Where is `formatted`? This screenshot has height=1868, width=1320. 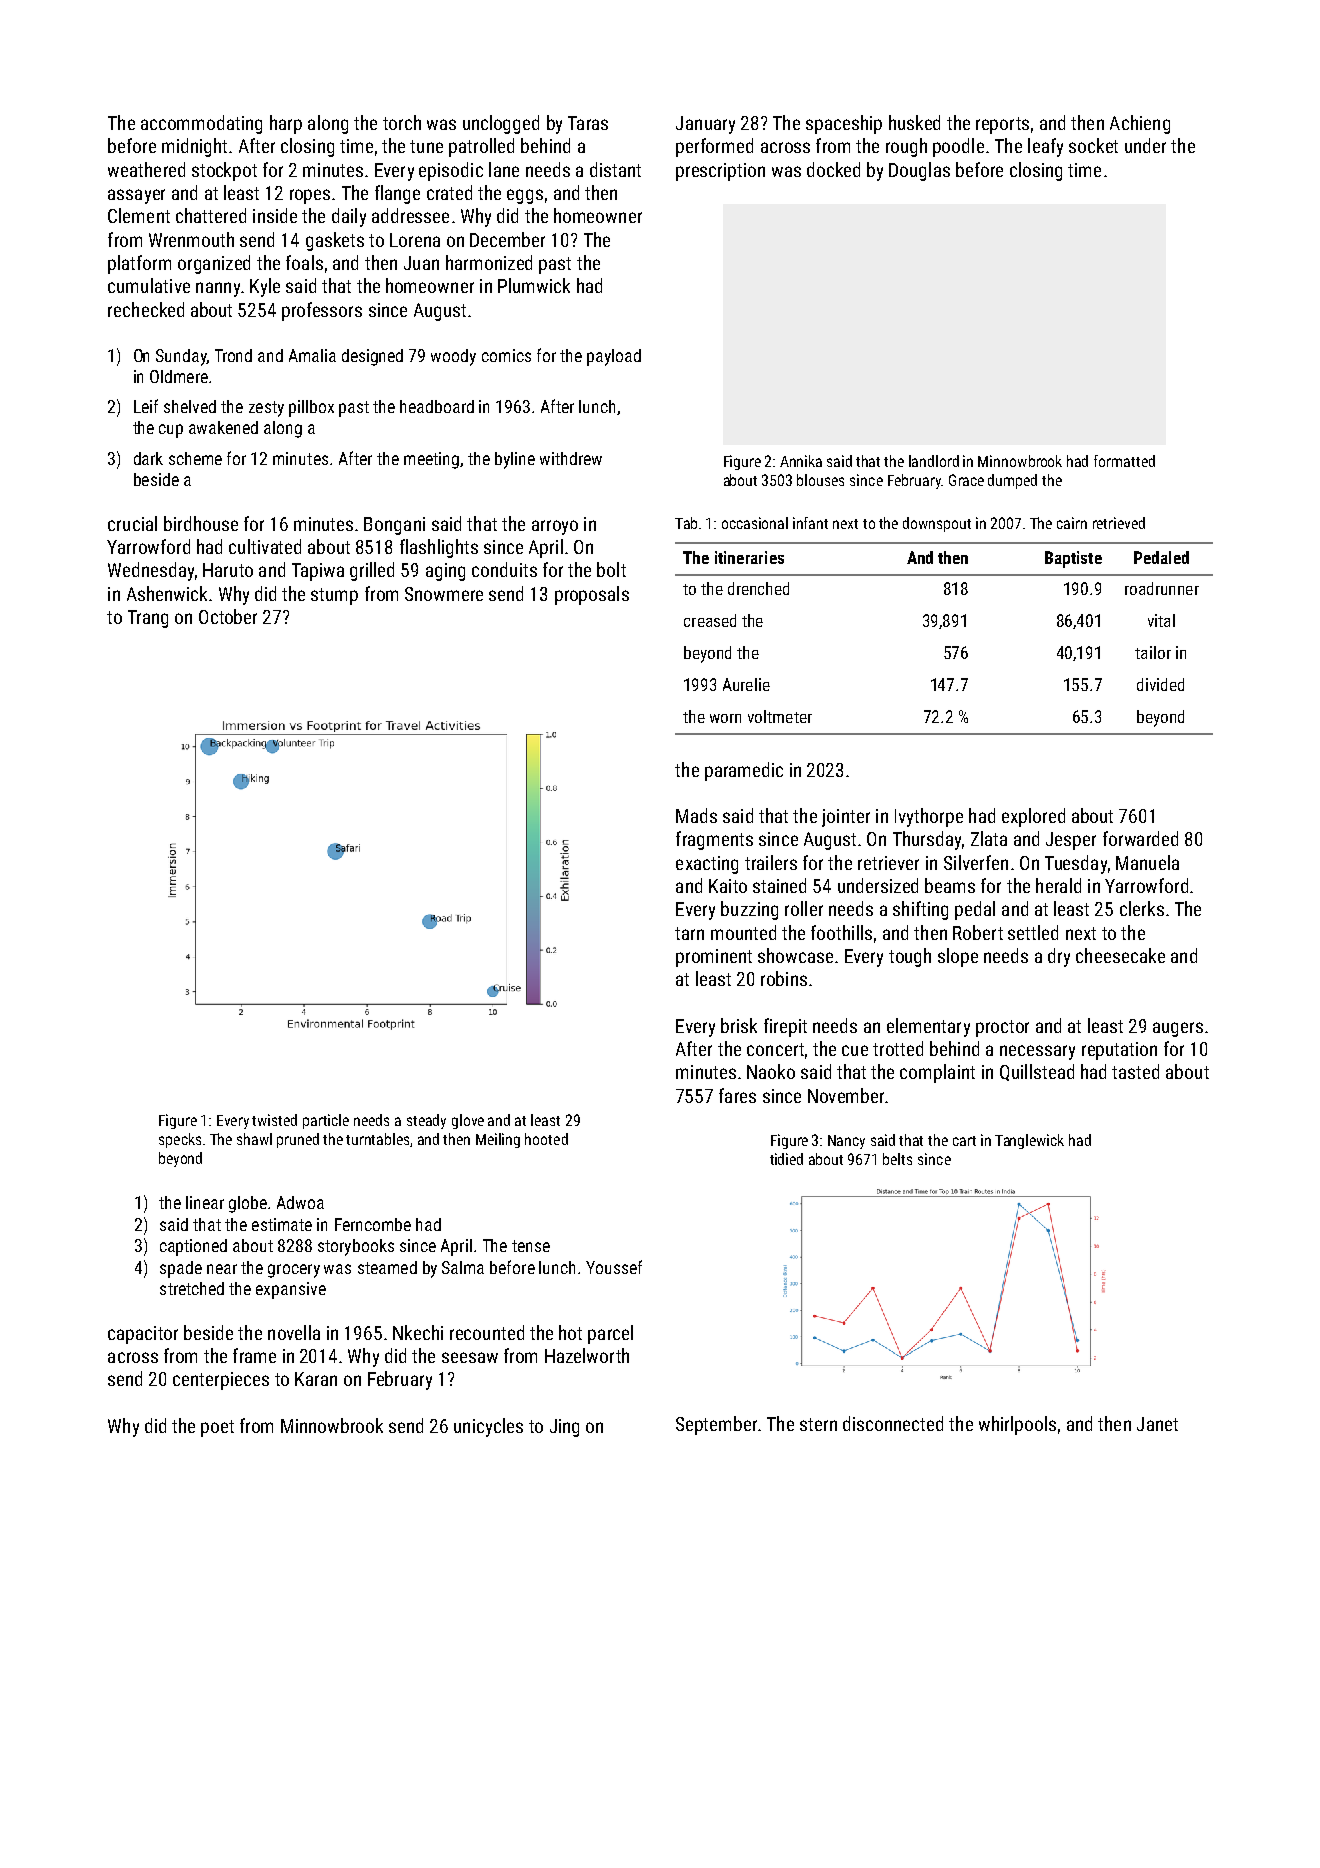 formatted is located at coordinates (1124, 461).
